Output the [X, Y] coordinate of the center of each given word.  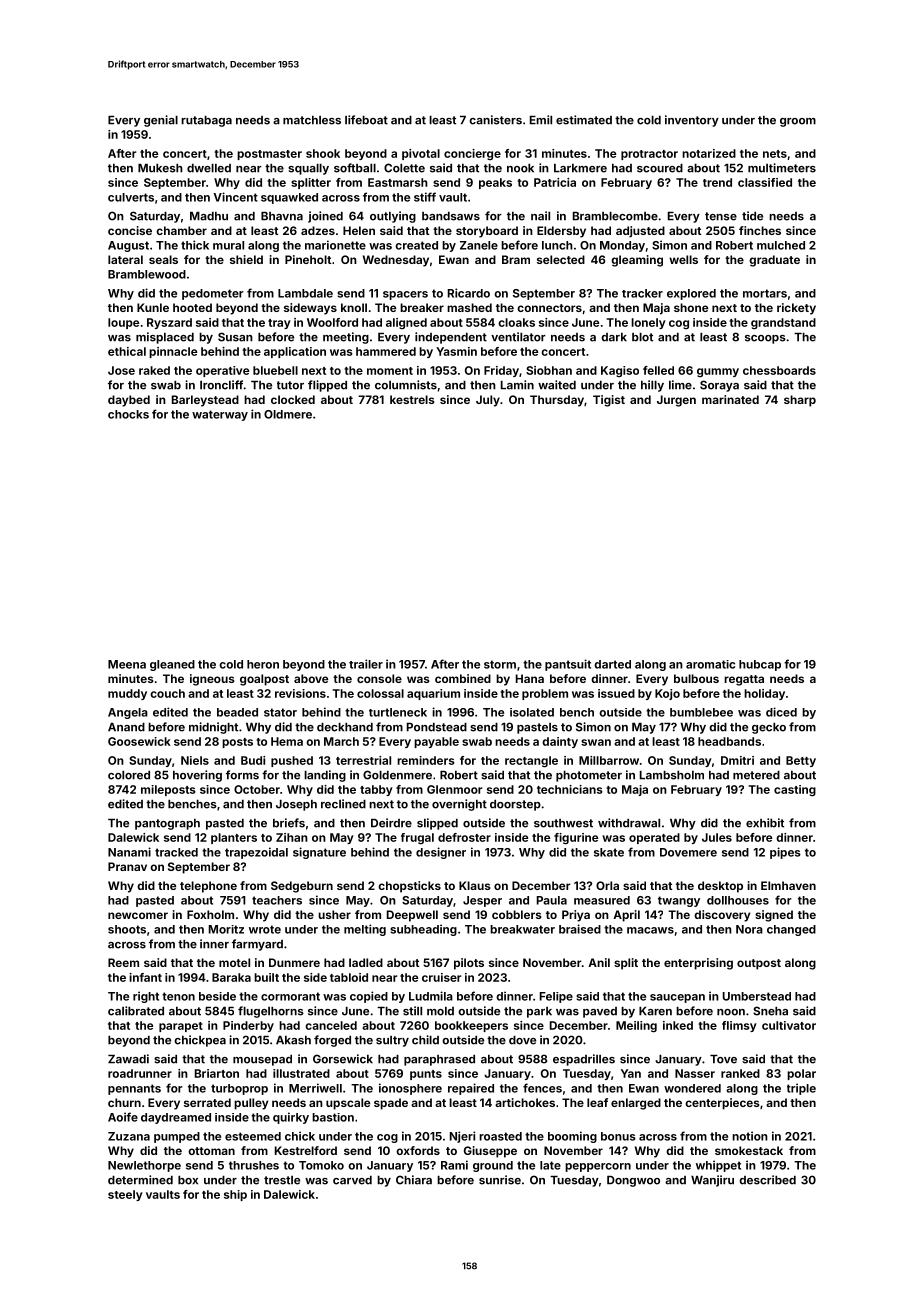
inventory [692, 121]
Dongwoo [633, 1181]
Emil [541, 120]
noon [731, 1012]
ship [235, 1195]
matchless [312, 120]
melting [365, 930]
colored [129, 775]
